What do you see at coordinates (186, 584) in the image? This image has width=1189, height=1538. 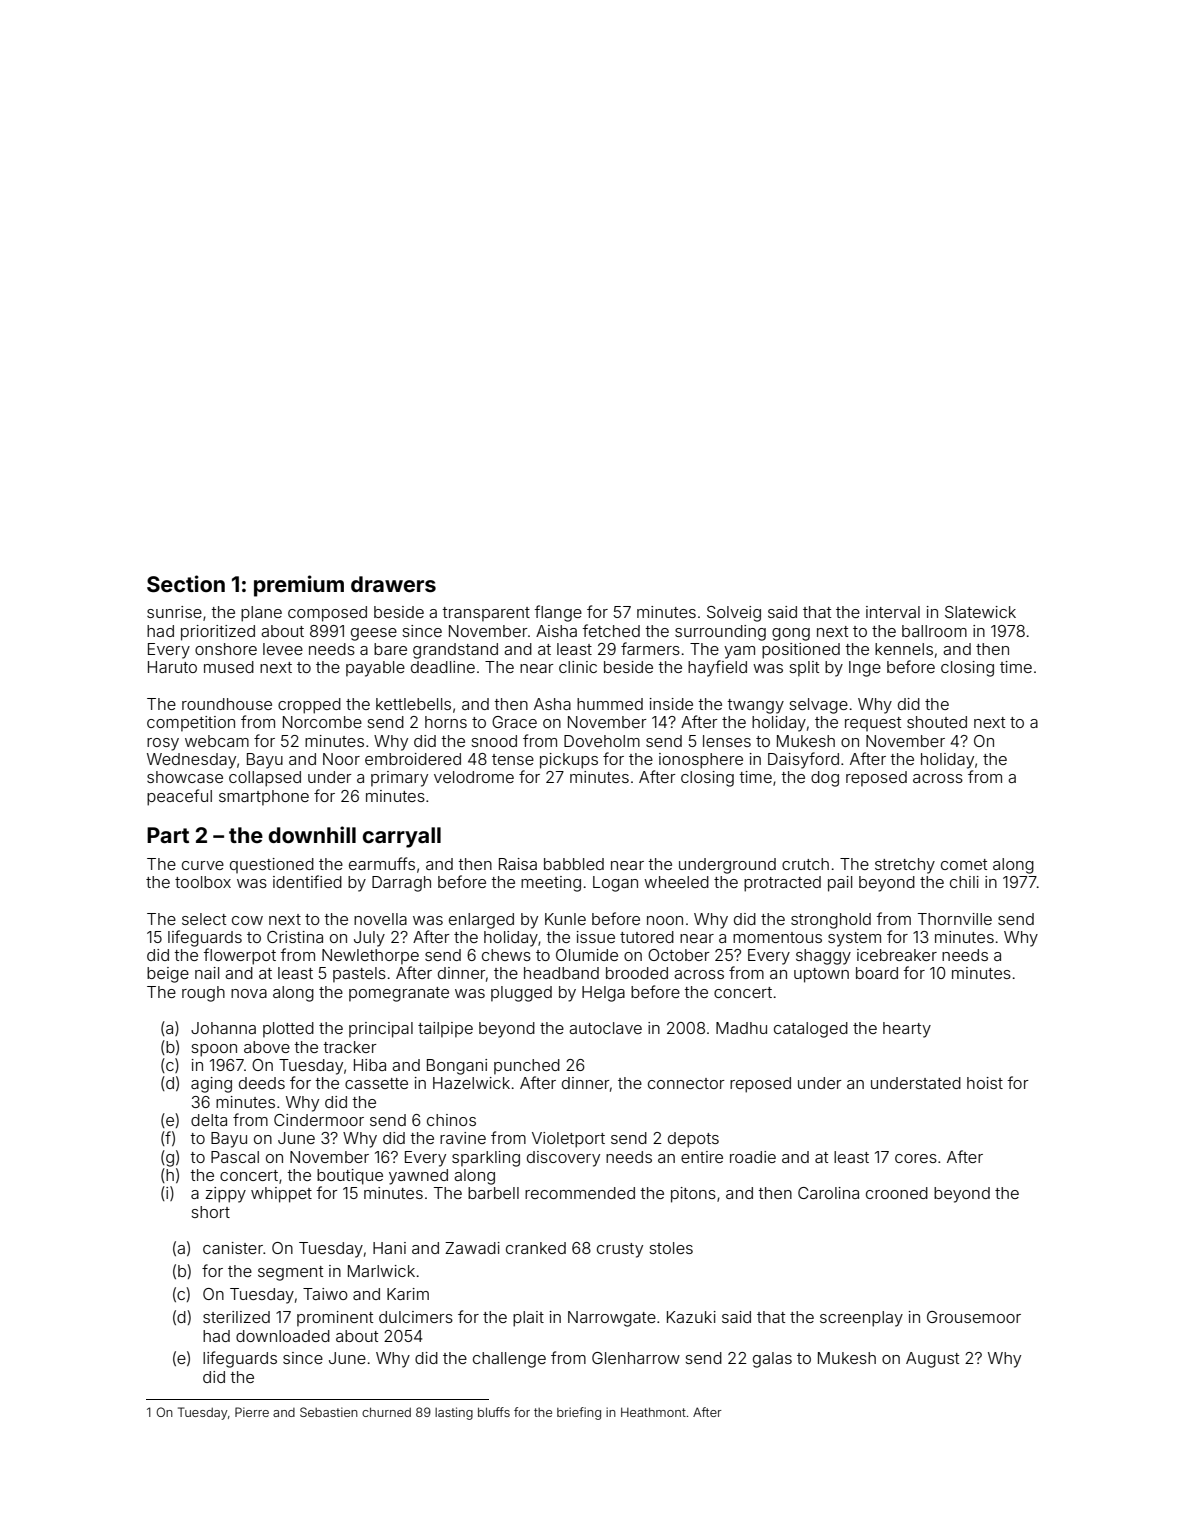 I see `Section` at bounding box center [186, 584].
